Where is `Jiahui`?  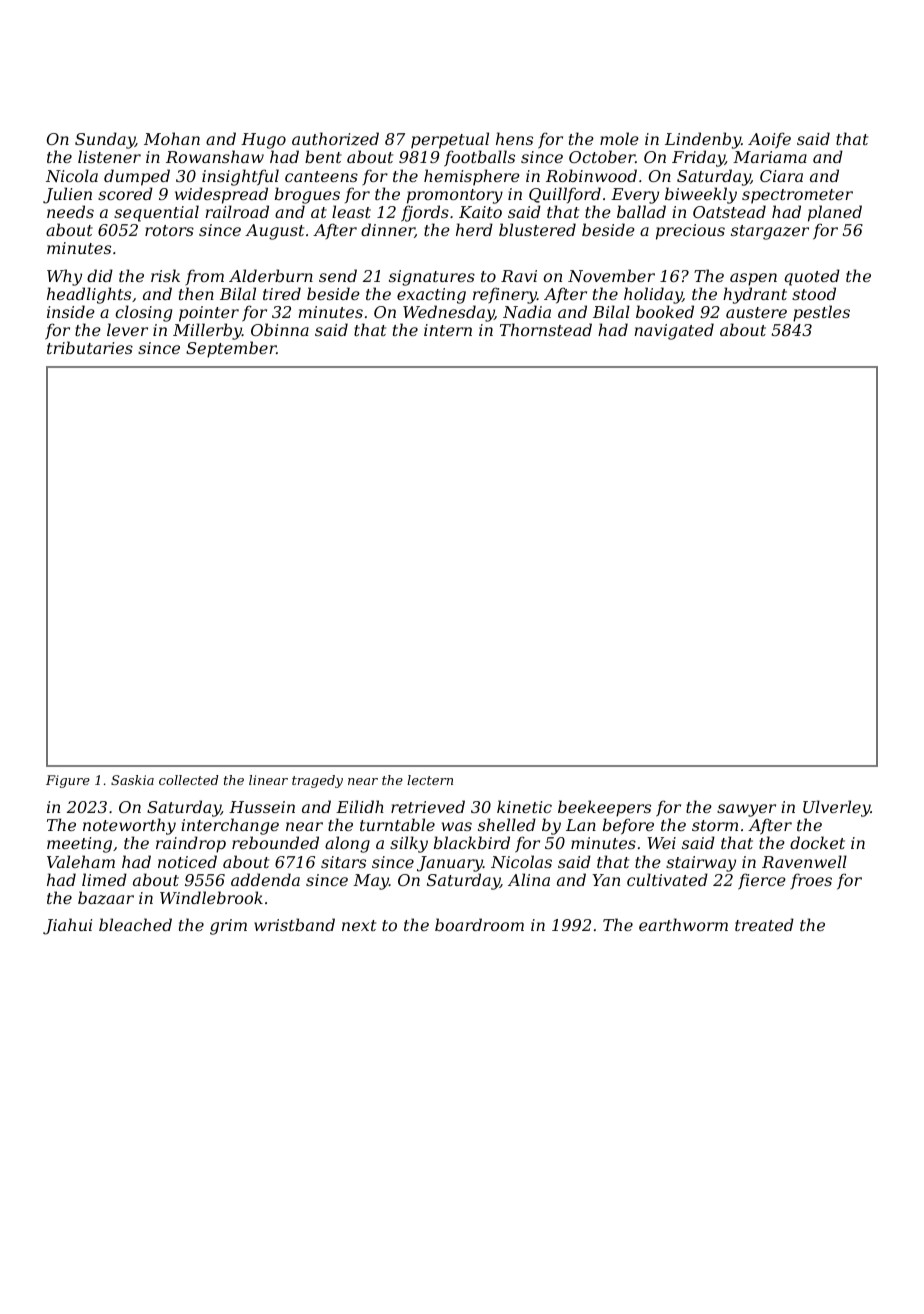
Jiahui is located at coordinates (67, 926).
